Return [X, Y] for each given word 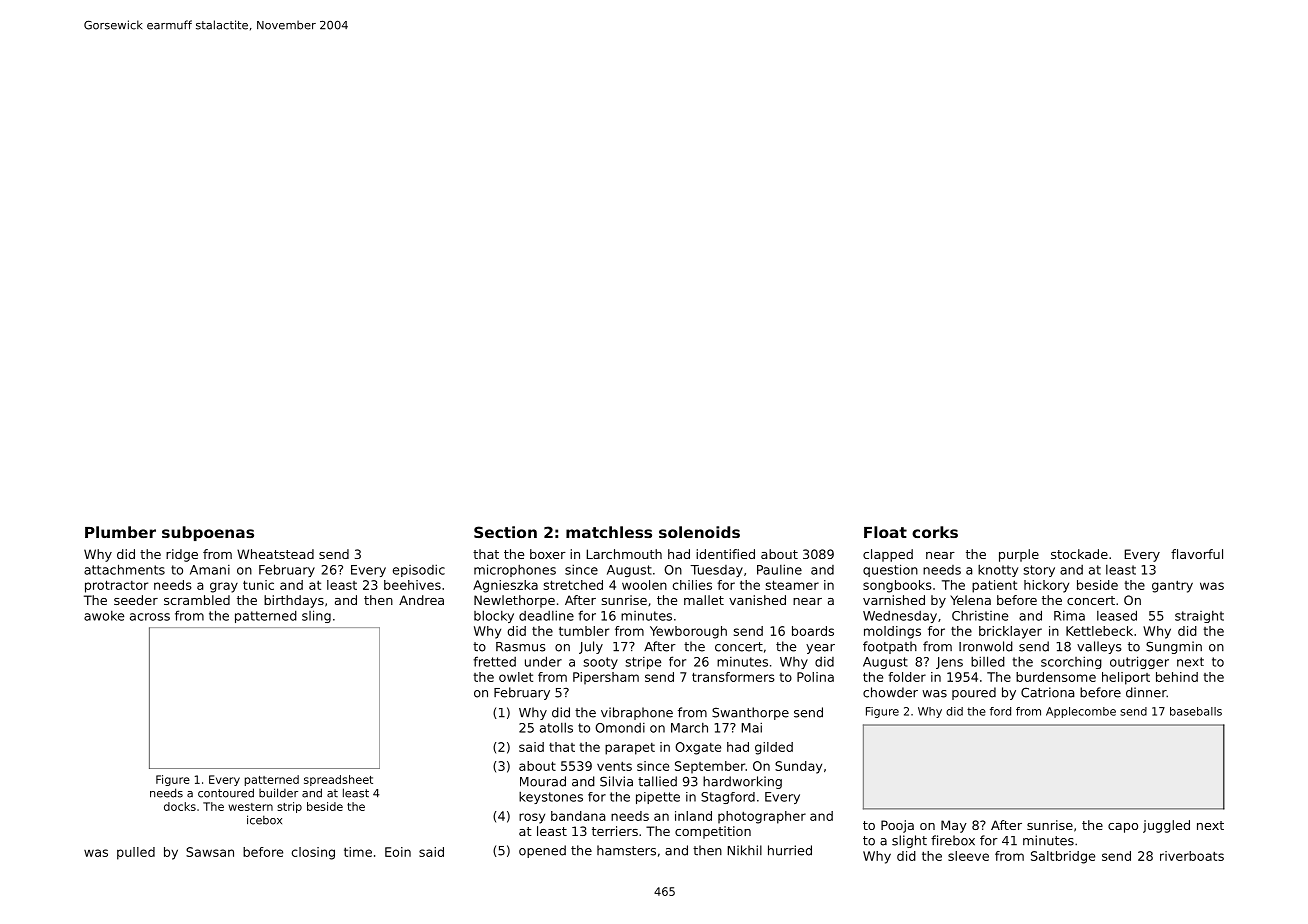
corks [935, 532]
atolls [556, 727]
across [150, 617]
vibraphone [637, 713]
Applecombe [1081, 712]
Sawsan [210, 852]
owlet [516, 677]
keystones [551, 797]
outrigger [1139, 662]
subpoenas [208, 533]
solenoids [699, 532]
